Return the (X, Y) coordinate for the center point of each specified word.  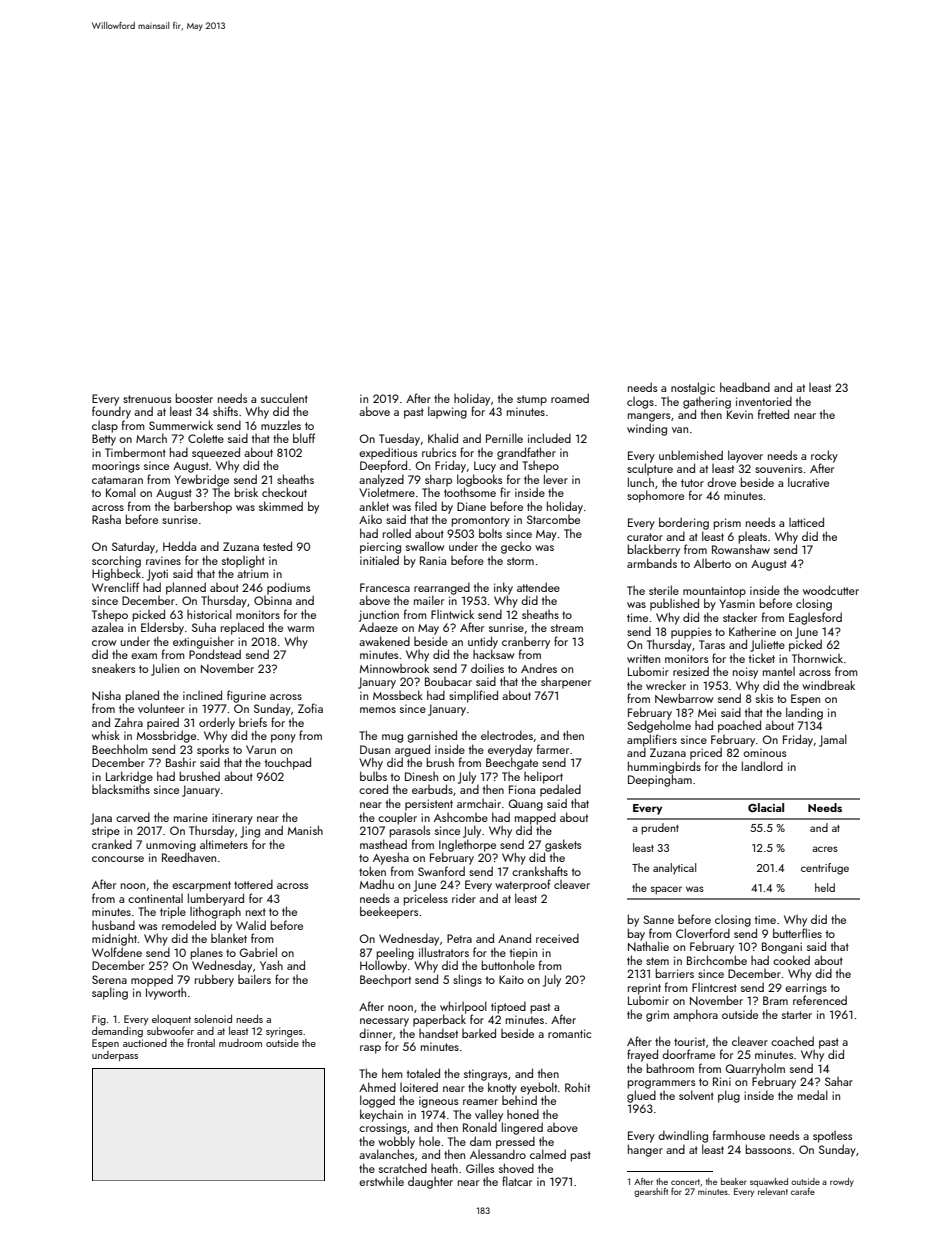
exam (144, 656)
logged (377, 1101)
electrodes (507, 735)
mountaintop (714, 592)
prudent (660, 829)
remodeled (189, 925)
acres (825, 849)
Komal (121, 492)
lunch (641, 482)
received (557, 938)
